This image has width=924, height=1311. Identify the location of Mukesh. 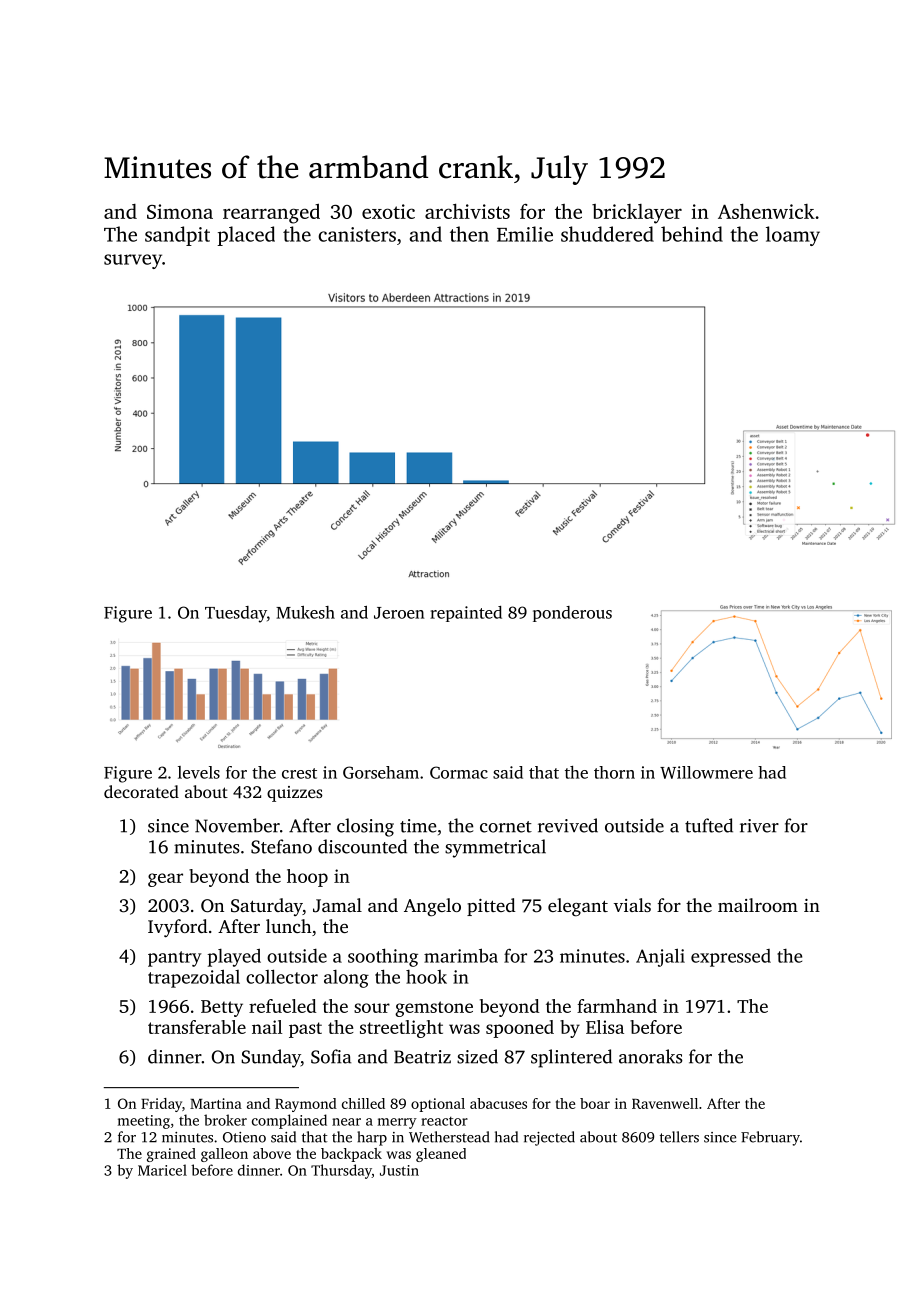
(305, 612).
